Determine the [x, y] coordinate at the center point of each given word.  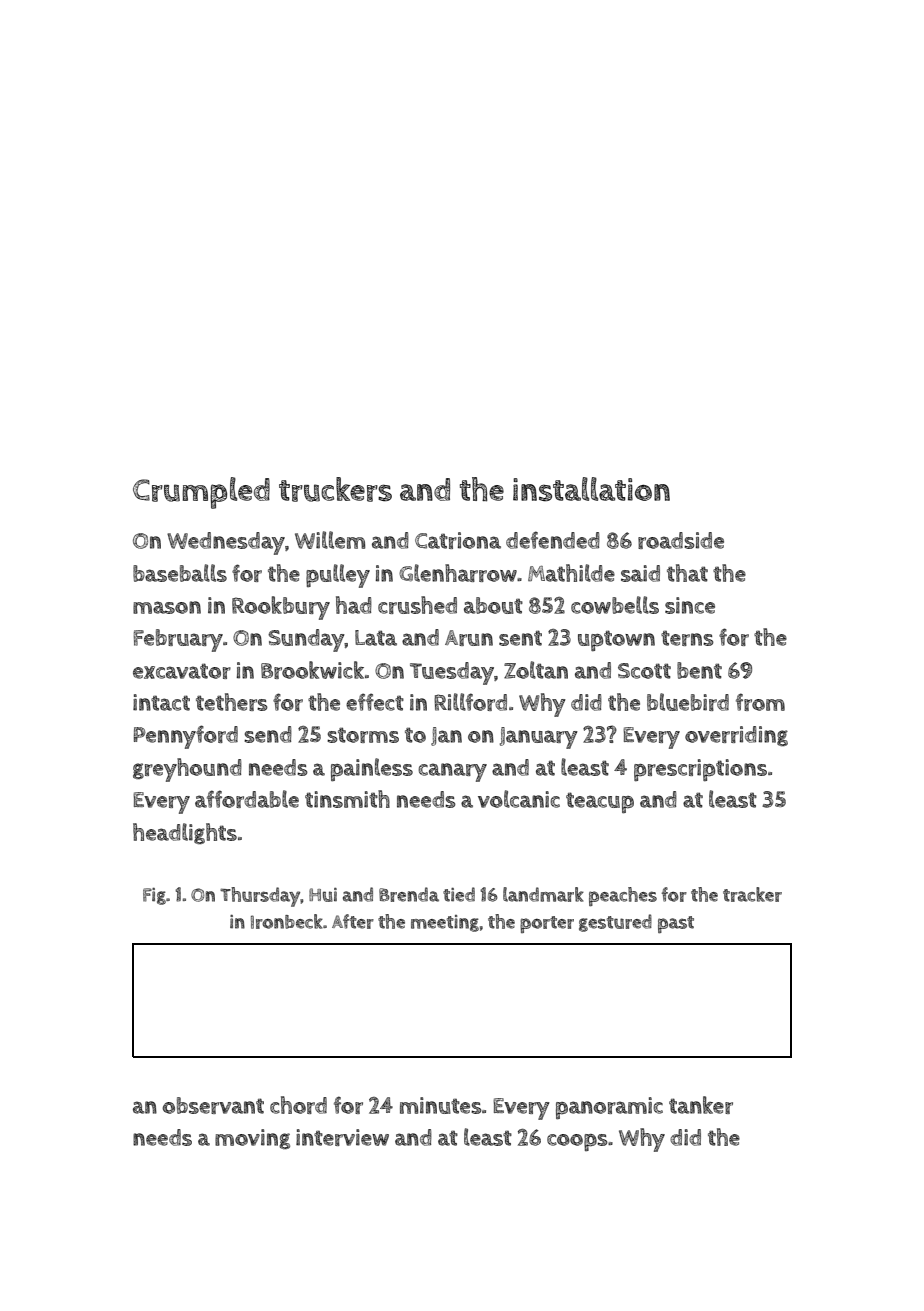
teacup [600, 803]
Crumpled [201, 493]
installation [591, 489]
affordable [247, 799]
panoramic [609, 1108]
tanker [701, 1105]
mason [167, 607]
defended [553, 540]
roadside [681, 540]
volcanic [519, 799]
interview [342, 1137]
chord [298, 1105]
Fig [154, 896]
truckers [335, 489]
